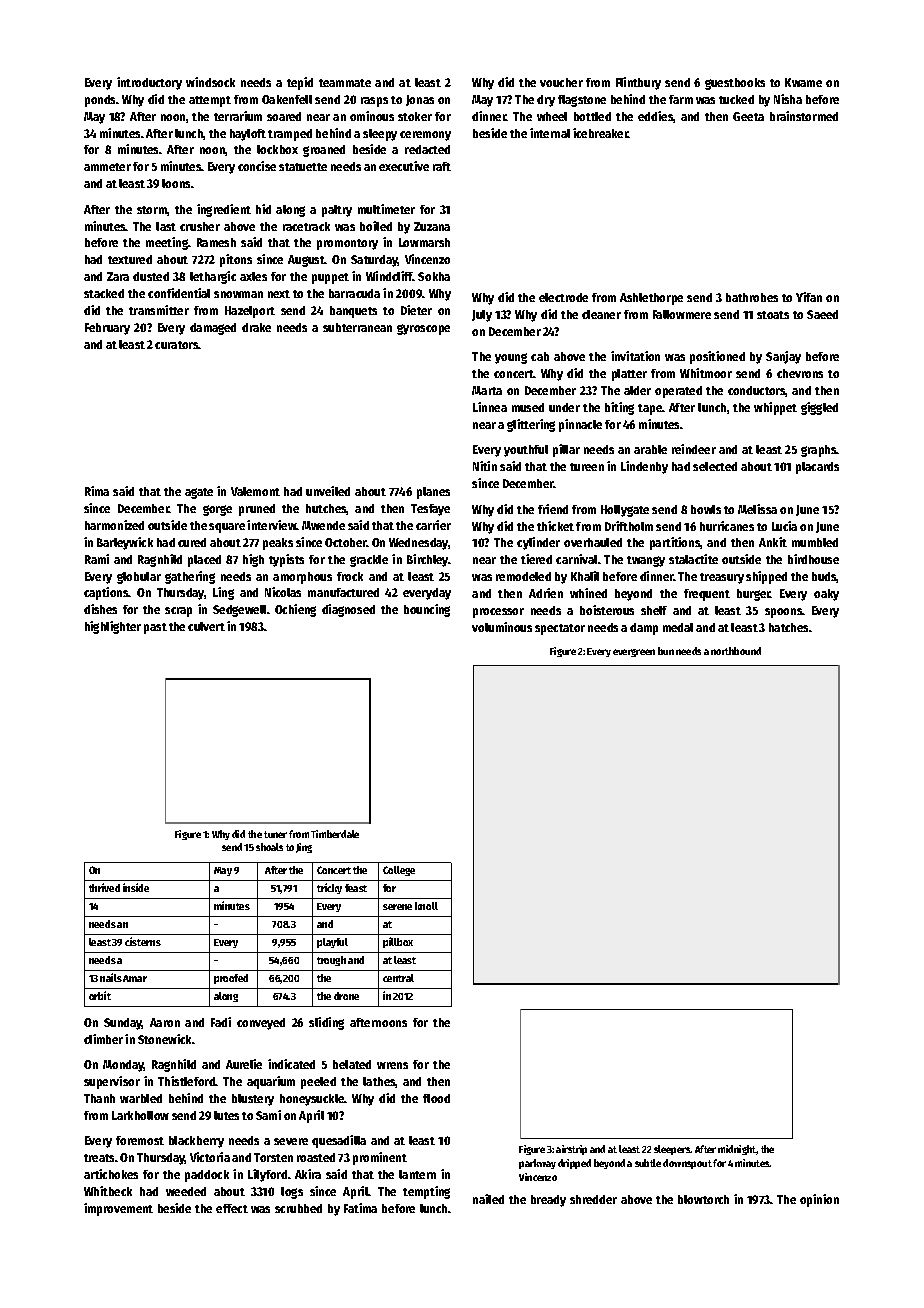 The height and width of the image is (1308, 924). What do you see at coordinates (485, 466) in the image?
I see `Nitin` at bounding box center [485, 466].
